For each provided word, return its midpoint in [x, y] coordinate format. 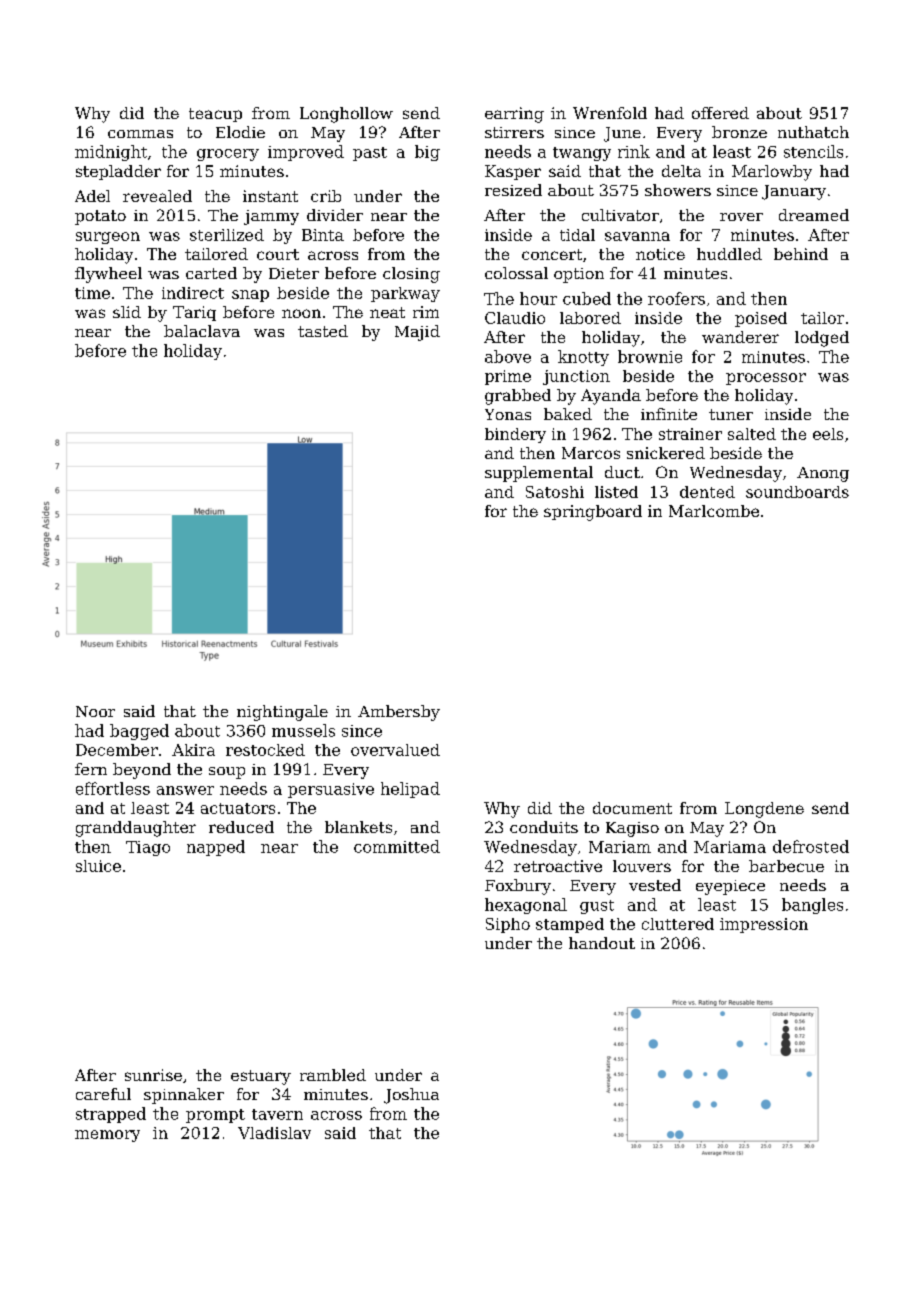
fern [91, 769]
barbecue [786, 866]
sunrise [153, 1075]
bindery [515, 435]
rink [634, 151]
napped [216, 848]
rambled [333, 1075]
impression [764, 925]
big [427, 153]
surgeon [108, 238]
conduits [544, 827]
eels [828, 434]
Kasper [513, 172]
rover [741, 217]
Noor [95, 711]
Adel [92, 196]
